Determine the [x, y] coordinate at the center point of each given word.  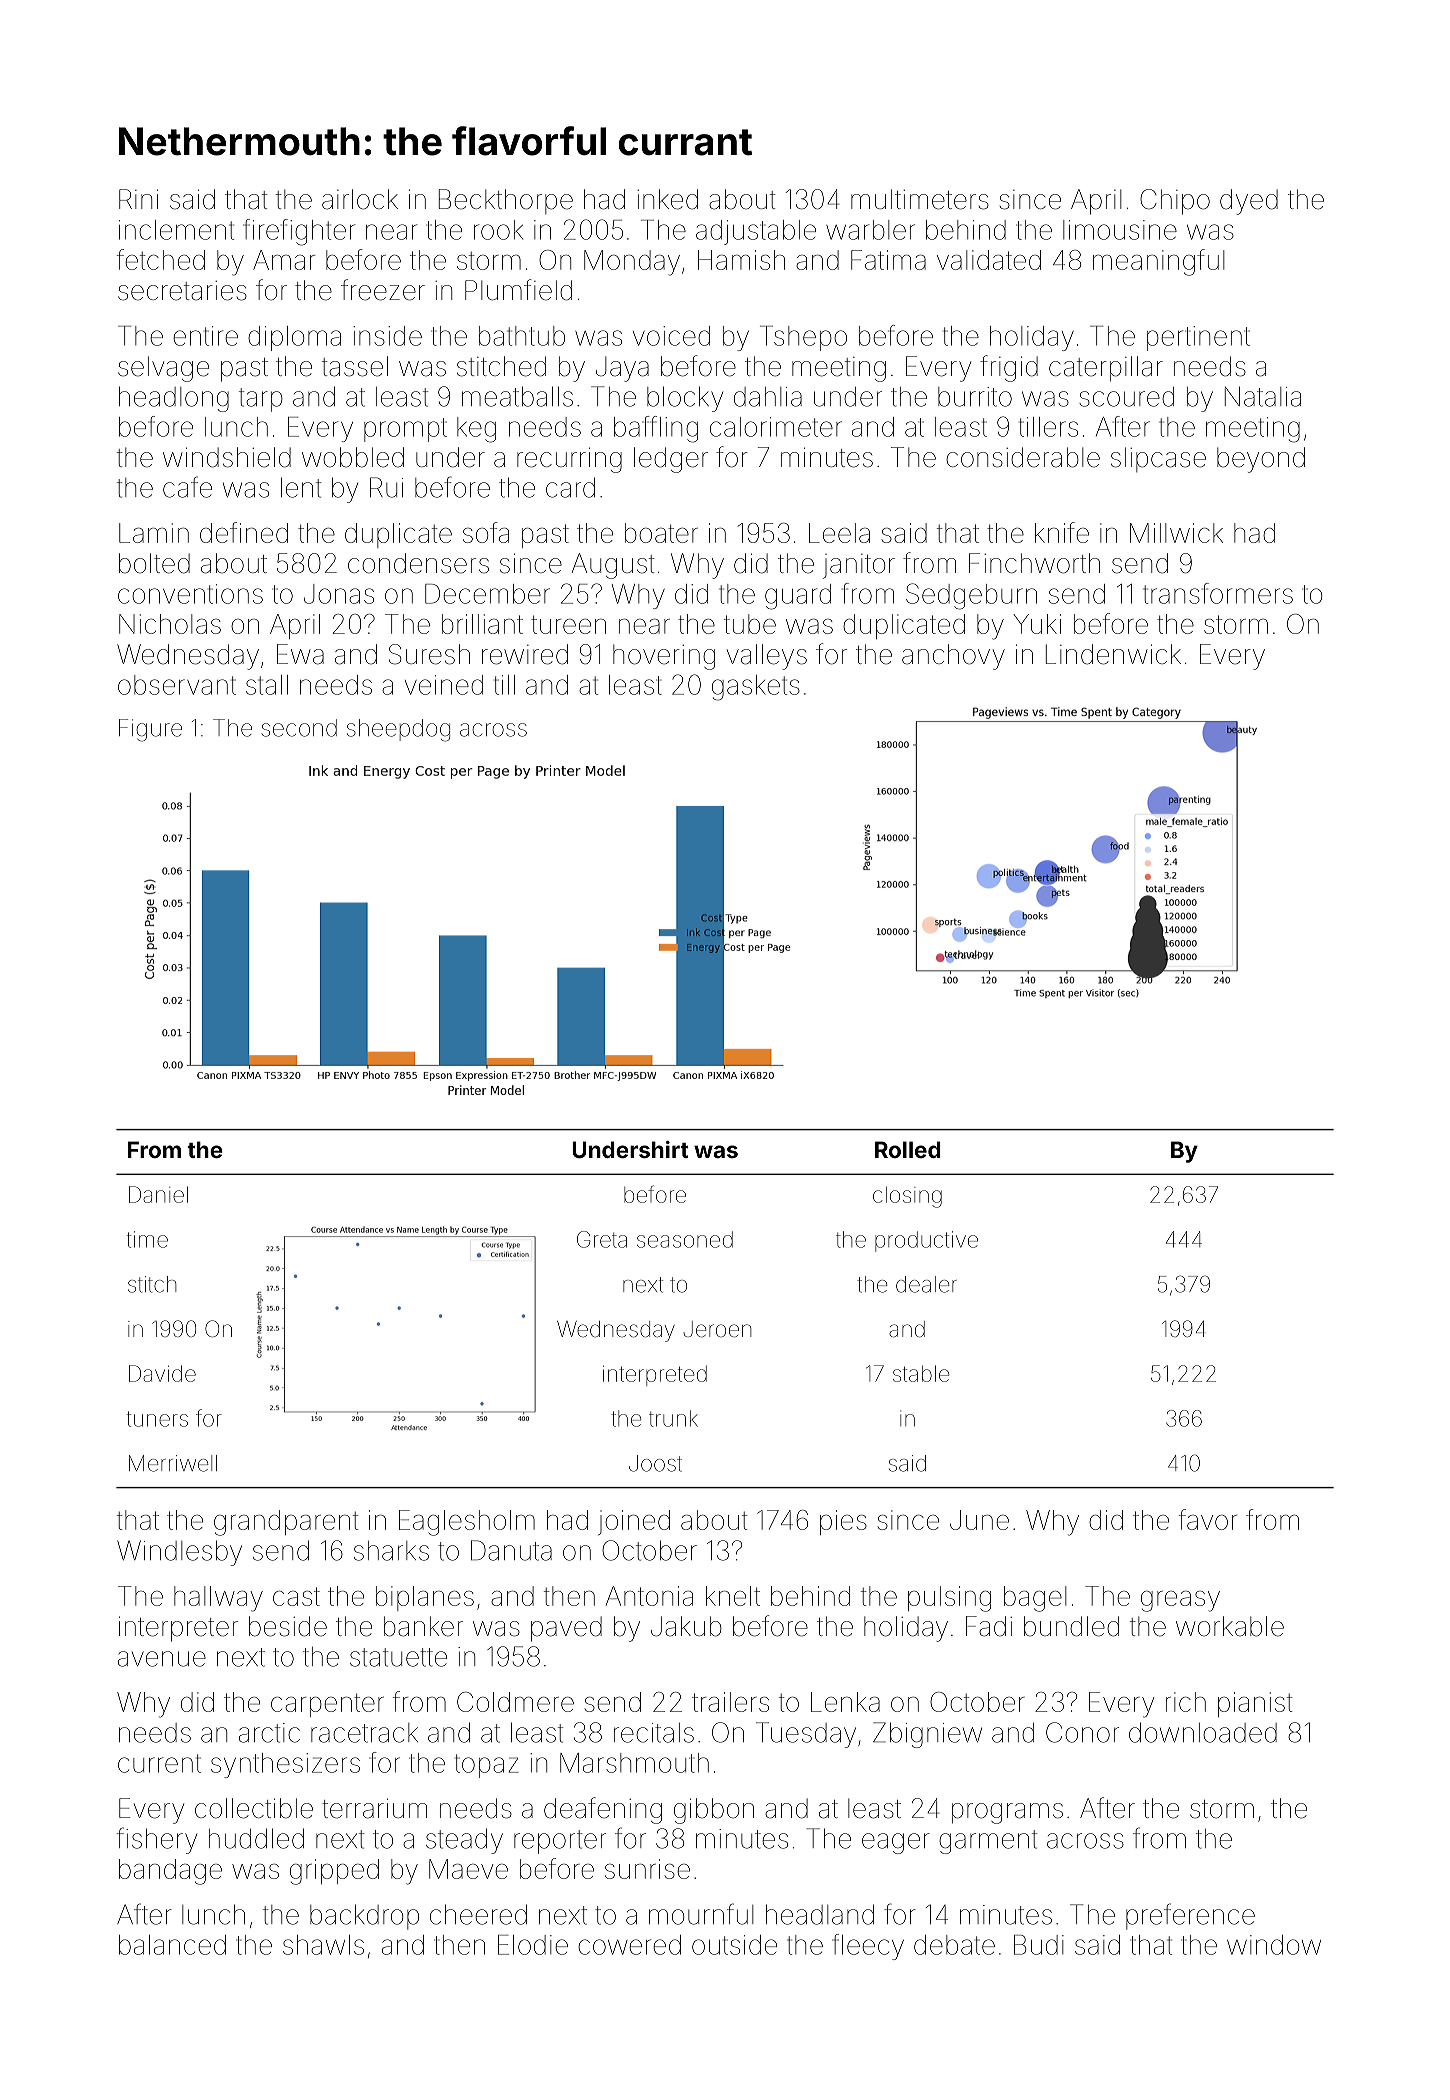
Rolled [908, 1149]
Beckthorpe [506, 201]
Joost [655, 1463]
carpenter [327, 1705]
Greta [602, 1239]
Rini [138, 199]
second [299, 728]
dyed [1249, 202]
